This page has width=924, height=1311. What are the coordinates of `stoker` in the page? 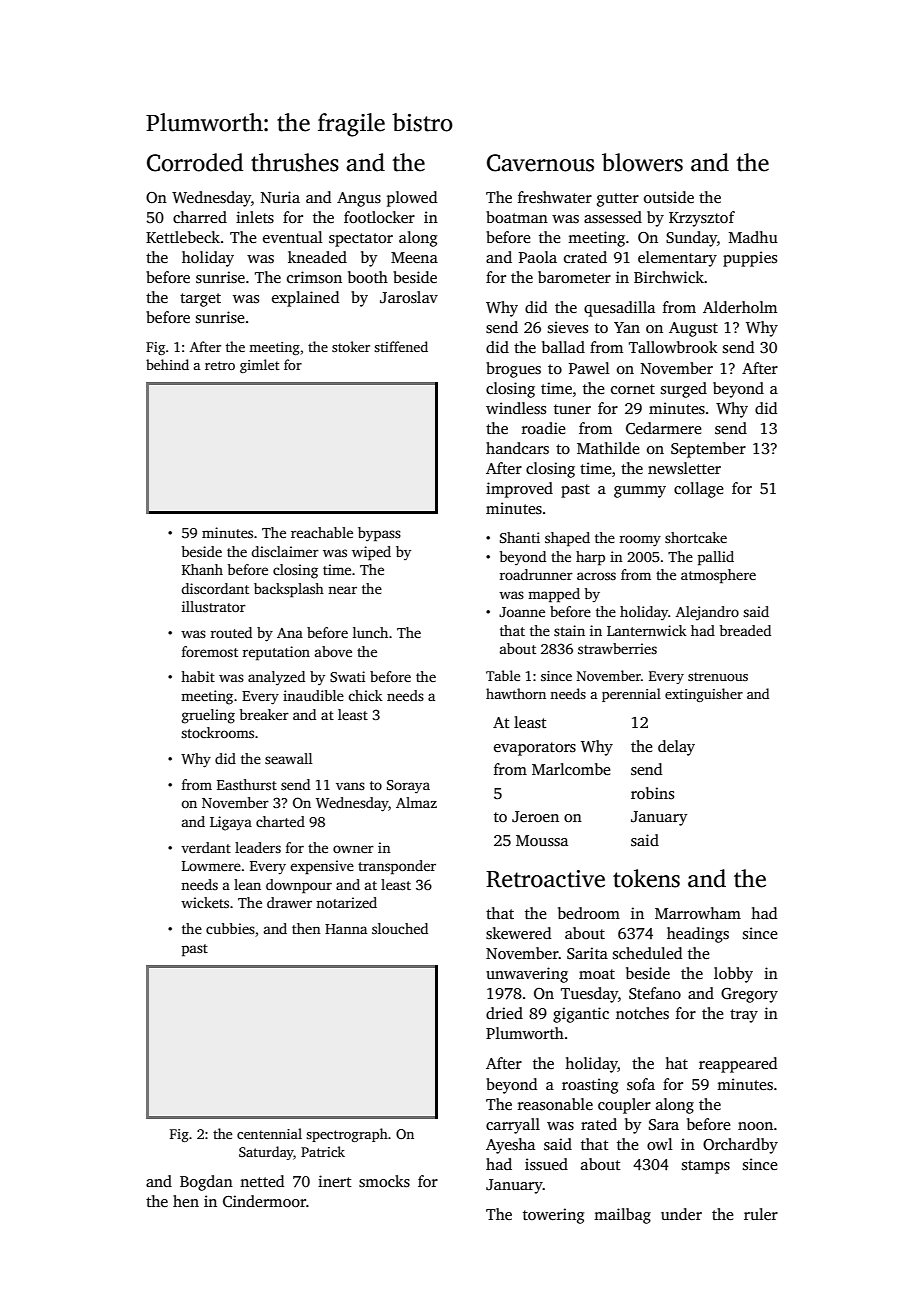 It's located at (351, 346).
